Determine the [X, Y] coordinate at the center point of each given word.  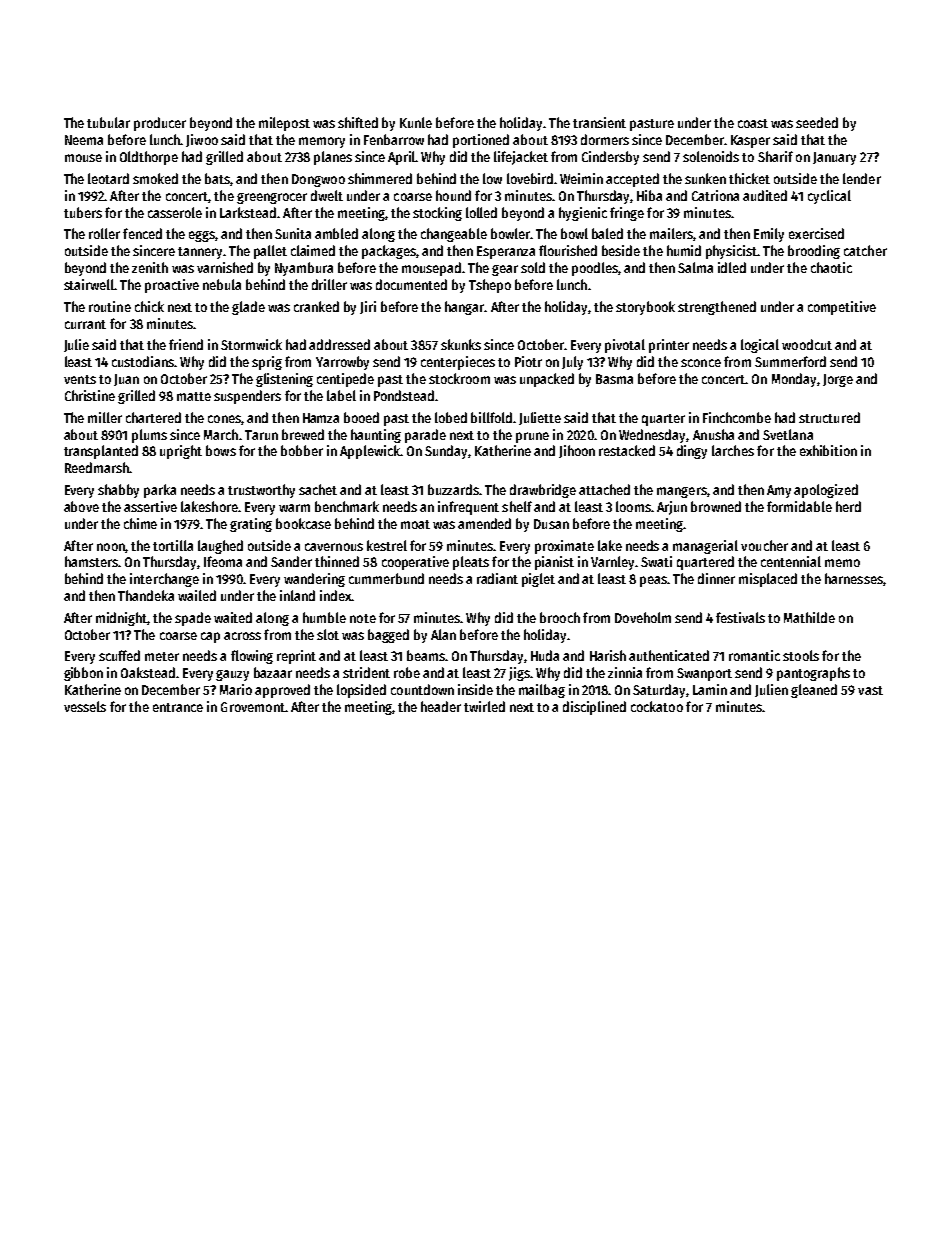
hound [453, 195]
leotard [108, 178]
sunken [705, 178]
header [441, 706]
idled [732, 267]
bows [221, 450]
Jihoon [577, 451]
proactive [172, 286]
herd [848, 506]
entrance [178, 707]
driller [329, 284]
